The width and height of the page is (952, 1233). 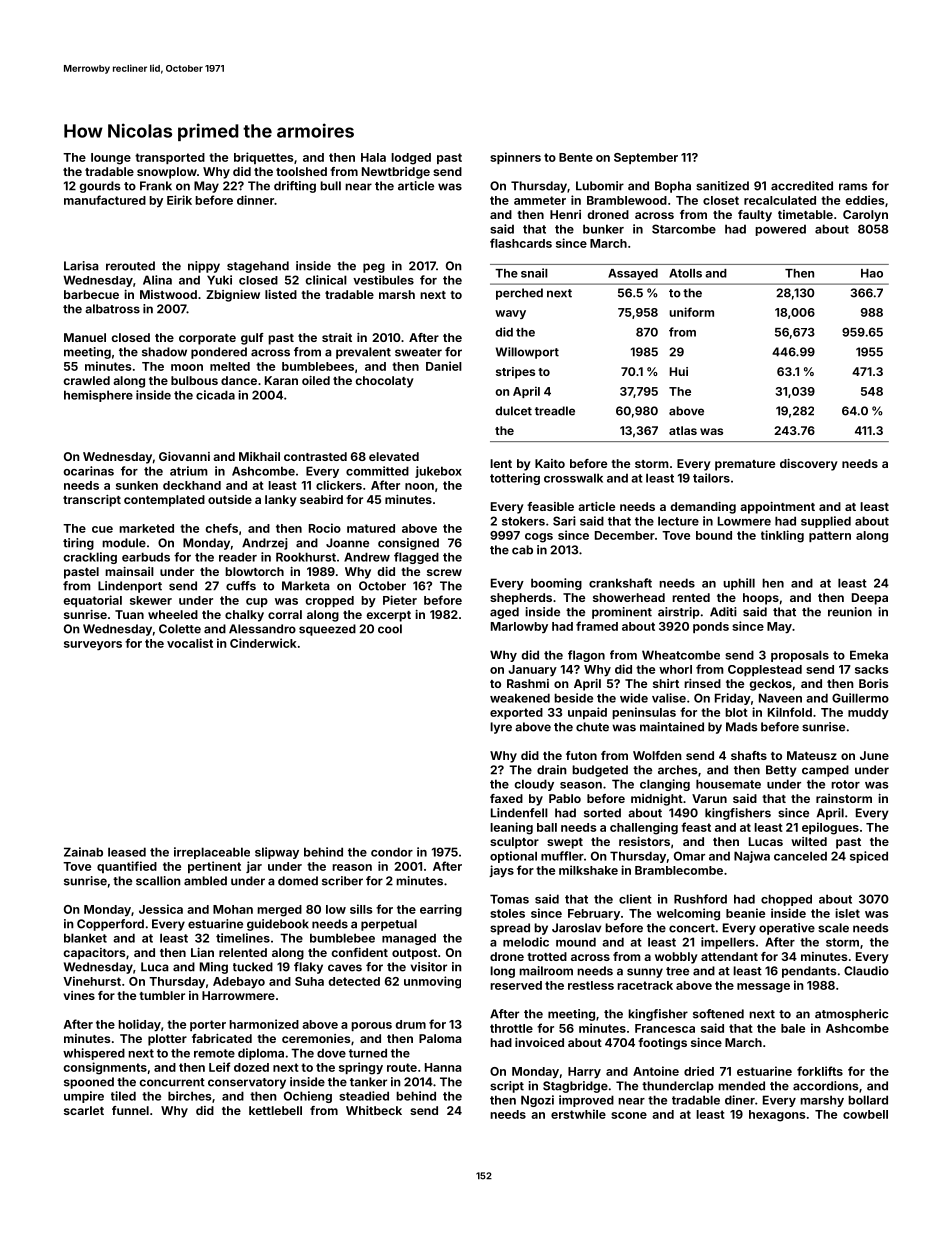 What do you see at coordinates (576, 157) in the page?
I see `Bente` at bounding box center [576, 157].
